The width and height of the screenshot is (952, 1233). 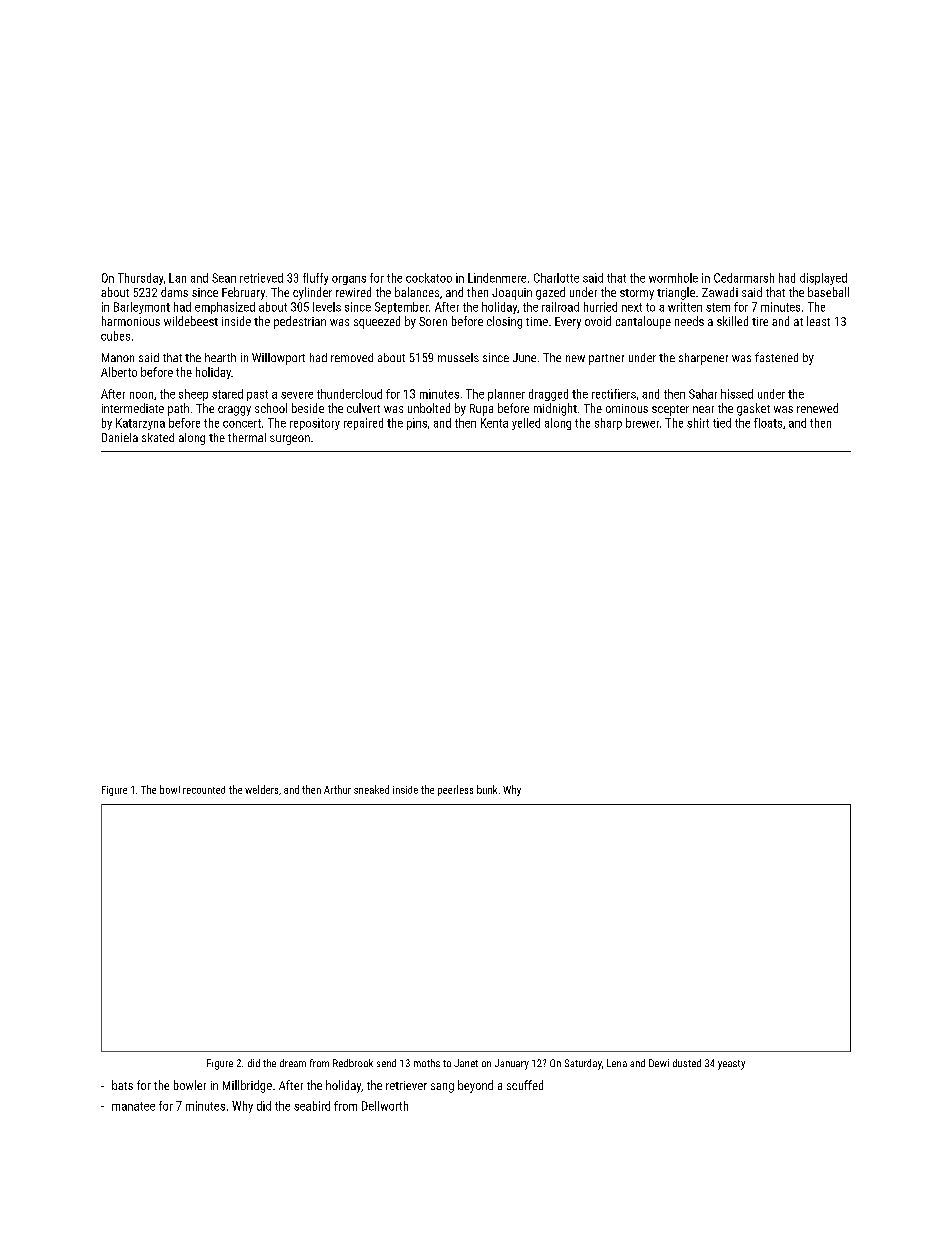 What do you see at coordinates (247, 1086) in the screenshot?
I see `Millbridge` at bounding box center [247, 1086].
